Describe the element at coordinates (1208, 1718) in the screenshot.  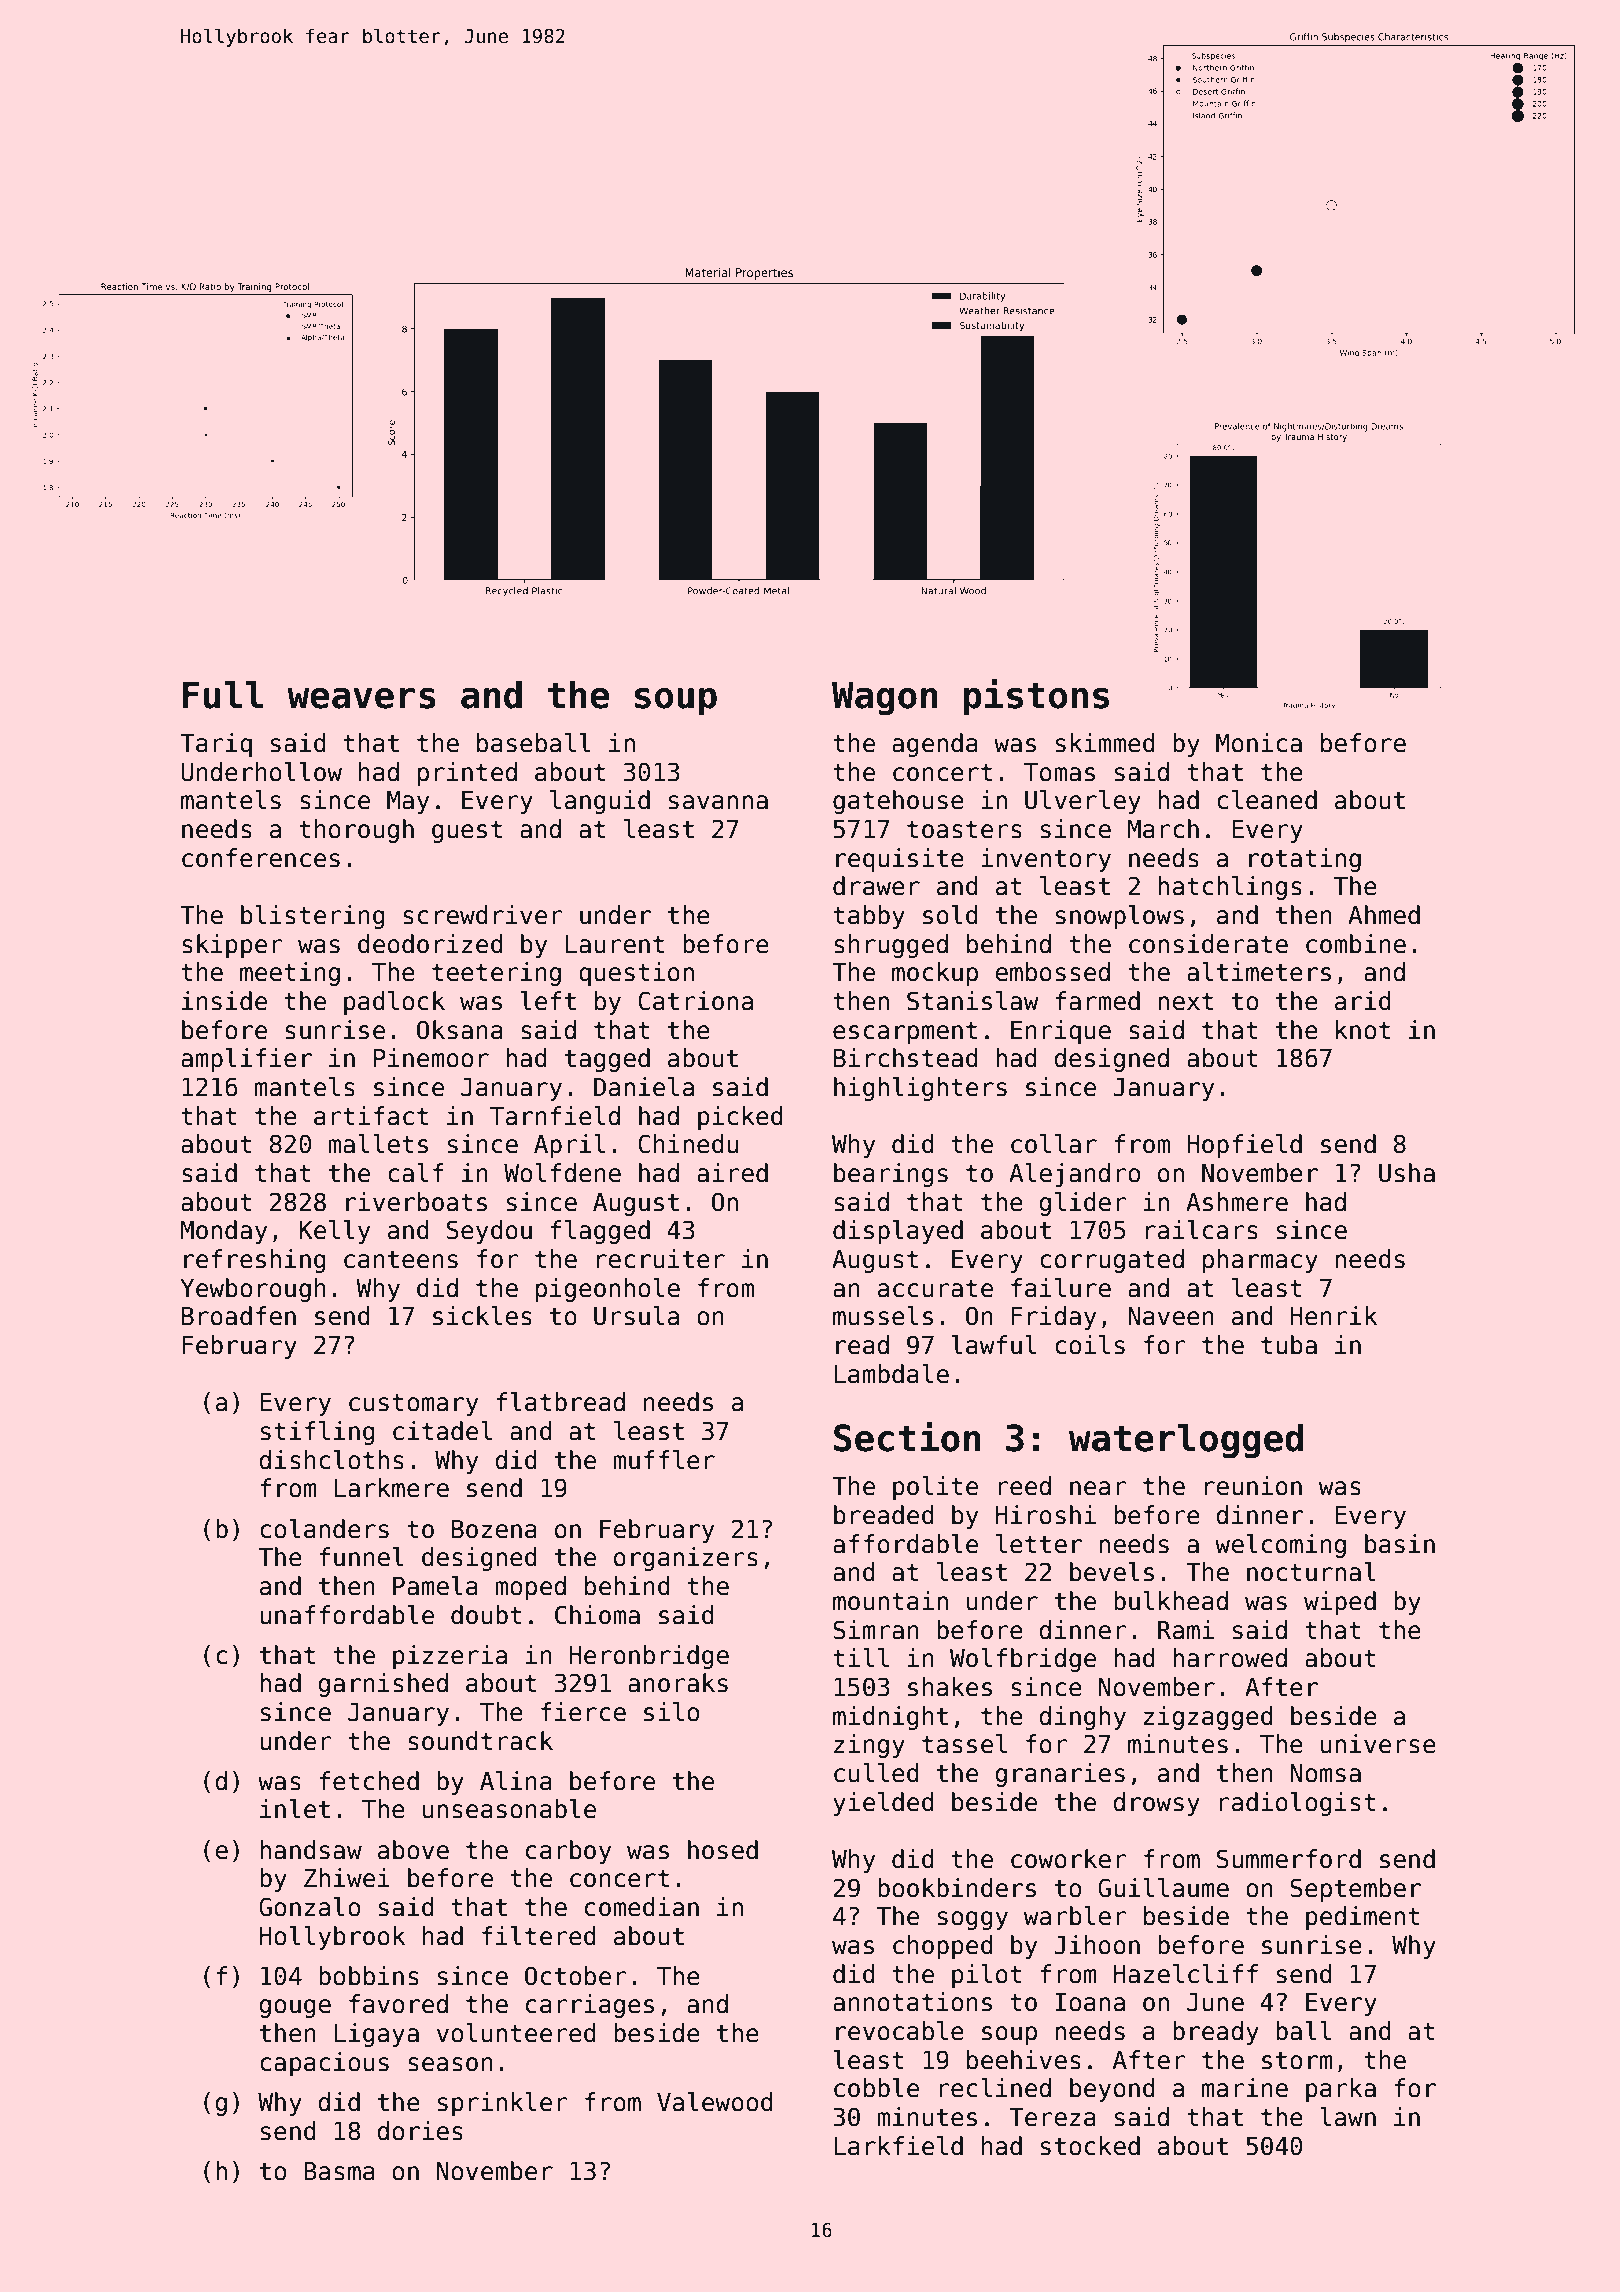
I see `zigzagged` at that location.
